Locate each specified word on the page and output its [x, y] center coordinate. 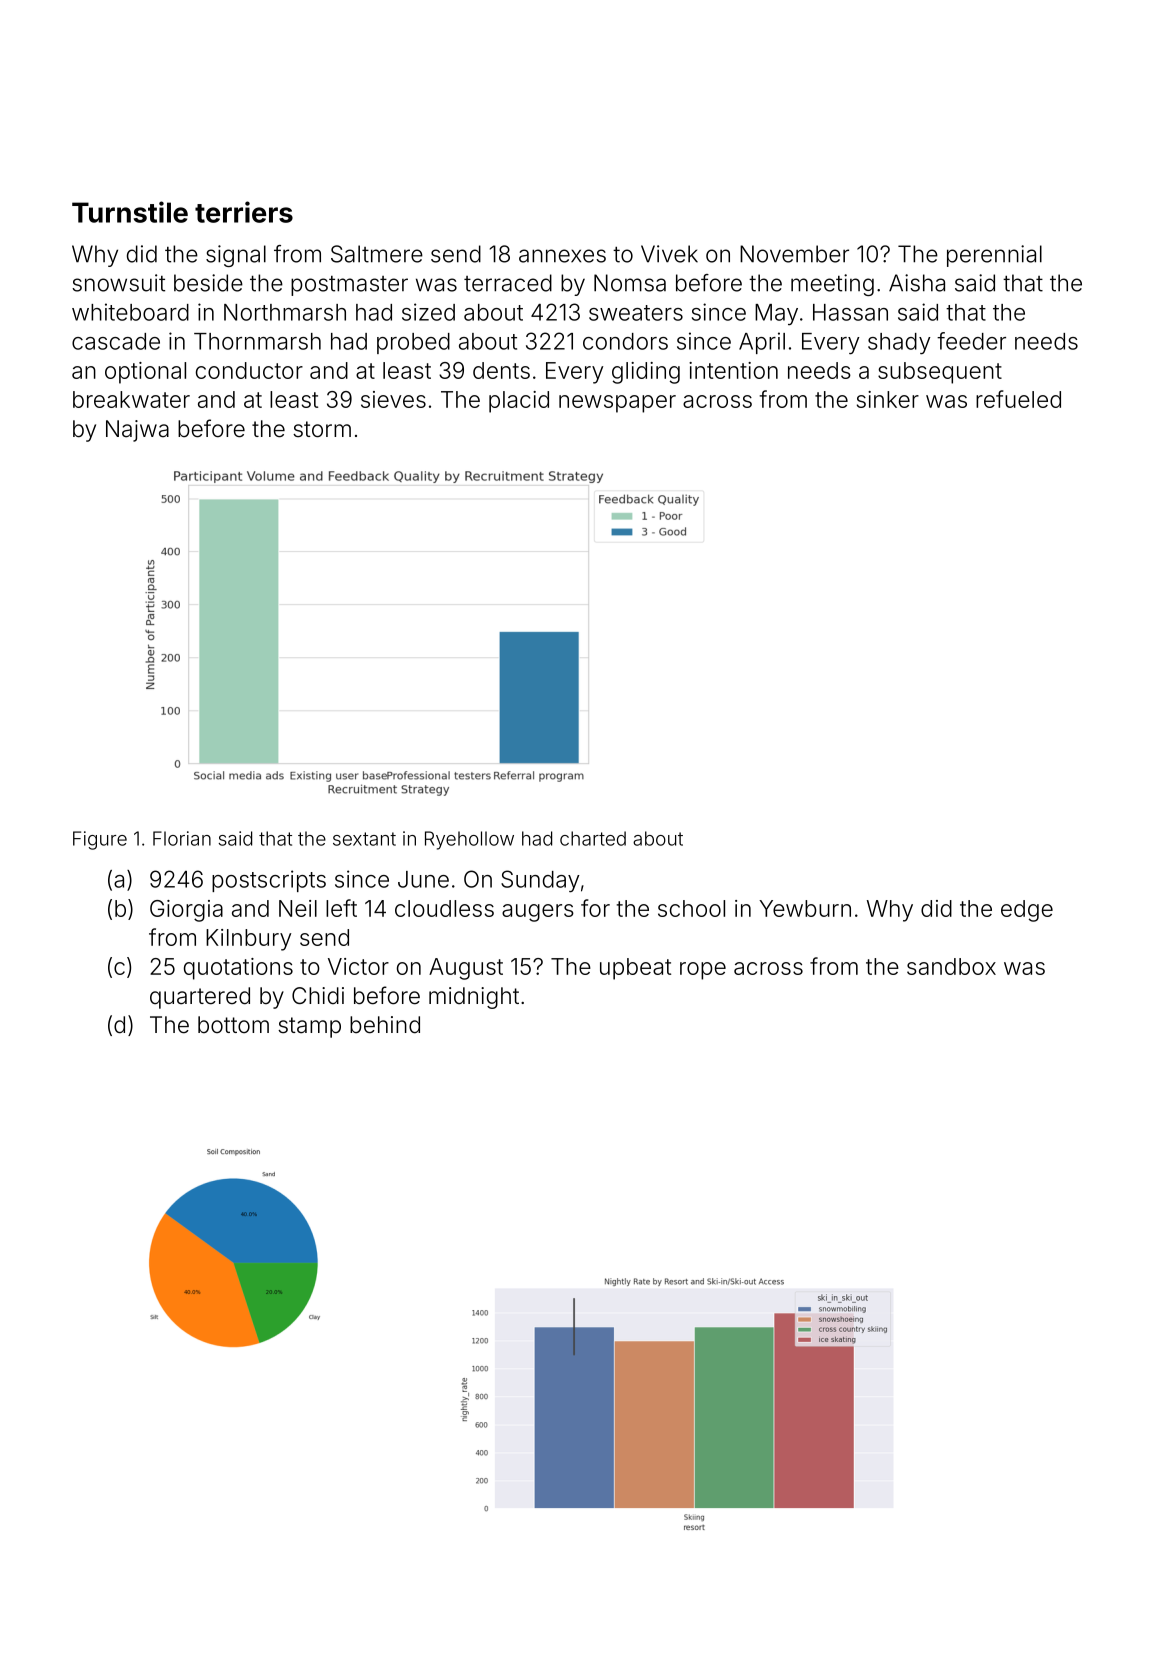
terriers [244, 212]
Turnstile [130, 212]
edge [1027, 911]
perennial [994, 256]
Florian [182, 838]
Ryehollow [469, 840]
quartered [200, 998]
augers [538, 913]
